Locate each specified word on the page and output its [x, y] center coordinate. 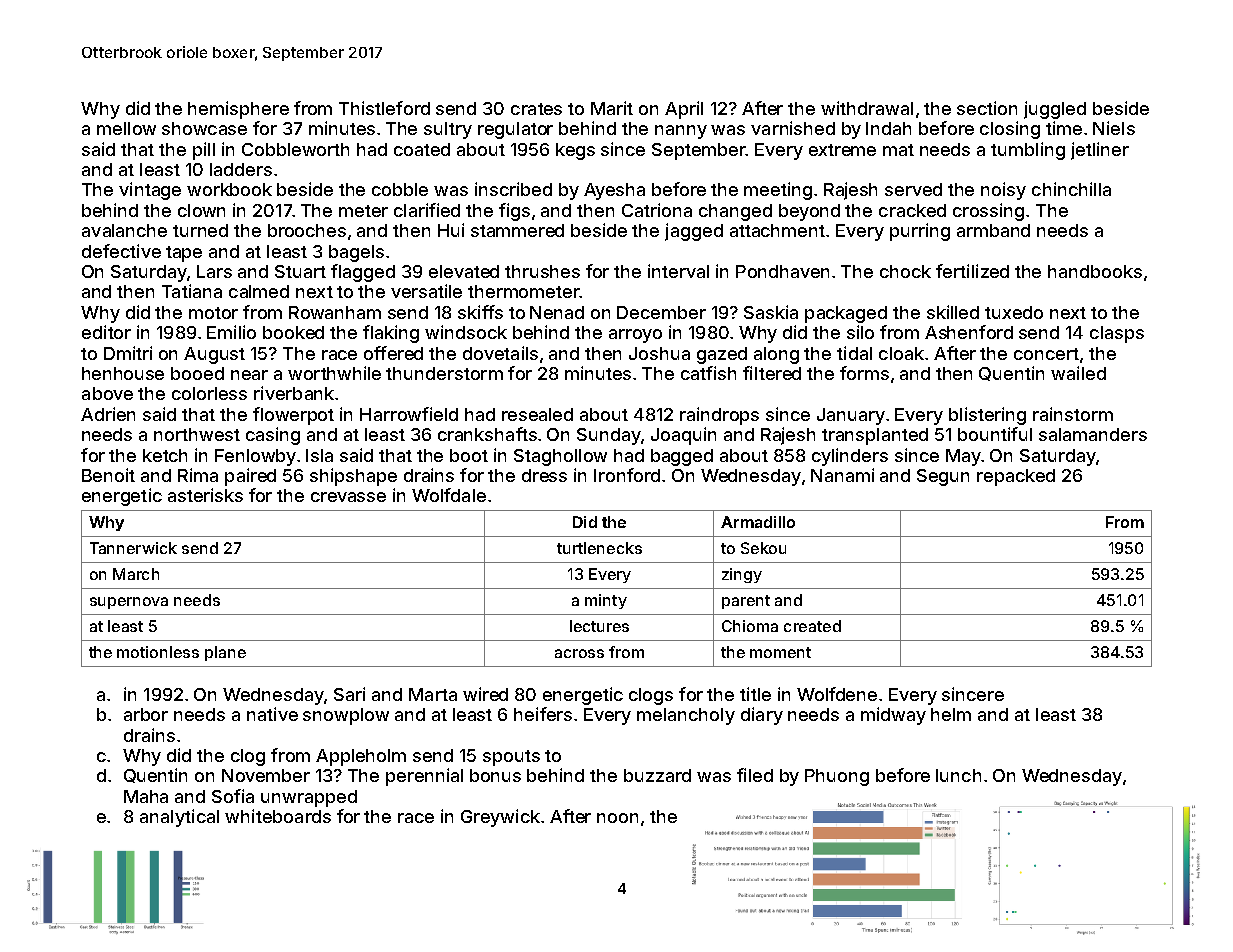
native [272, 714]
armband [993, 230]
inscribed [513, 189]
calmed [259, 291]
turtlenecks [599, 548]
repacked [1016, 477]
